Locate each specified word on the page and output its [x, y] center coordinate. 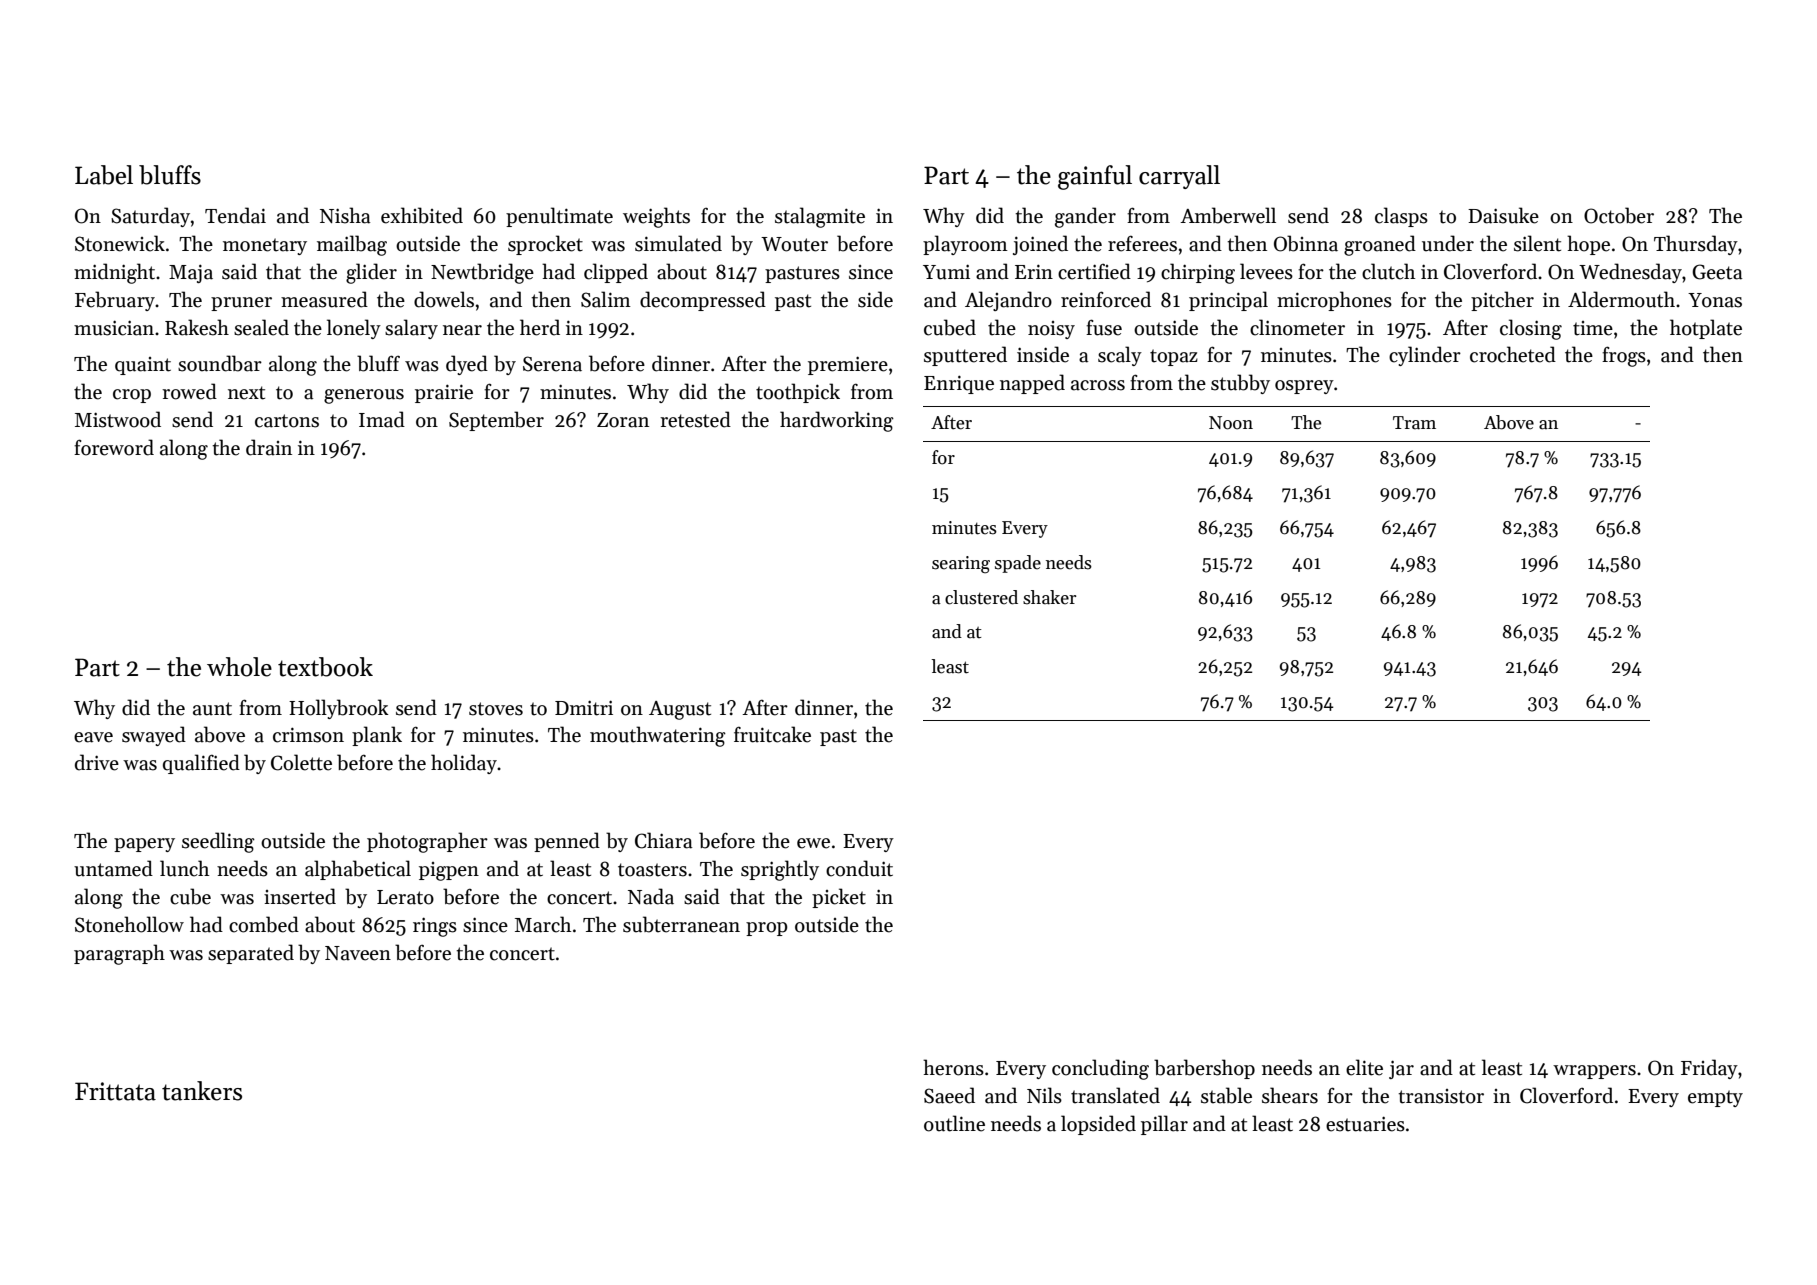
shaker [1049, 597]
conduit [859, 868]
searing [961, 565]
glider [371, 273]
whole [239, 667]
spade [1018, 564]
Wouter [794, 244]
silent [1537, 243]
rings [435, 927]
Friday [1709, 1069]
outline [954, 1123]
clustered [981, 597]
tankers [202, 1091]
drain [269, 447]
